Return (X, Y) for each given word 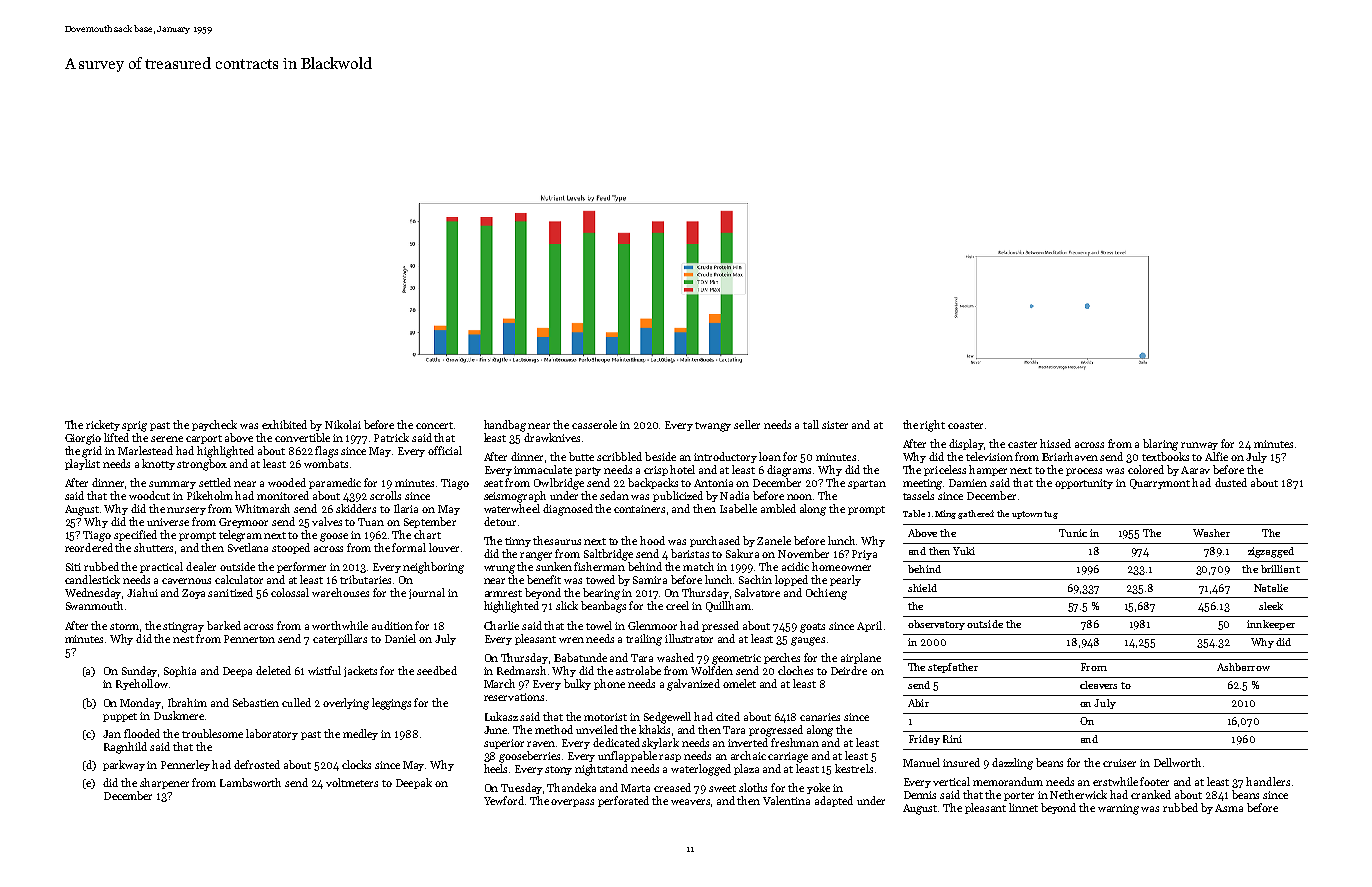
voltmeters (352, 782)
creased (672, 787)
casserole (594, 424)
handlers (1268, 781)
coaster (965, 425)
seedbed (437, 670)
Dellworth (1177, 762)
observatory (936, 625)
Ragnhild (125, 748)
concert (434, 425)
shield (922, 588)
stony (558, 770)
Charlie (501, 625)
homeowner (841, 566)
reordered (89, 547)
